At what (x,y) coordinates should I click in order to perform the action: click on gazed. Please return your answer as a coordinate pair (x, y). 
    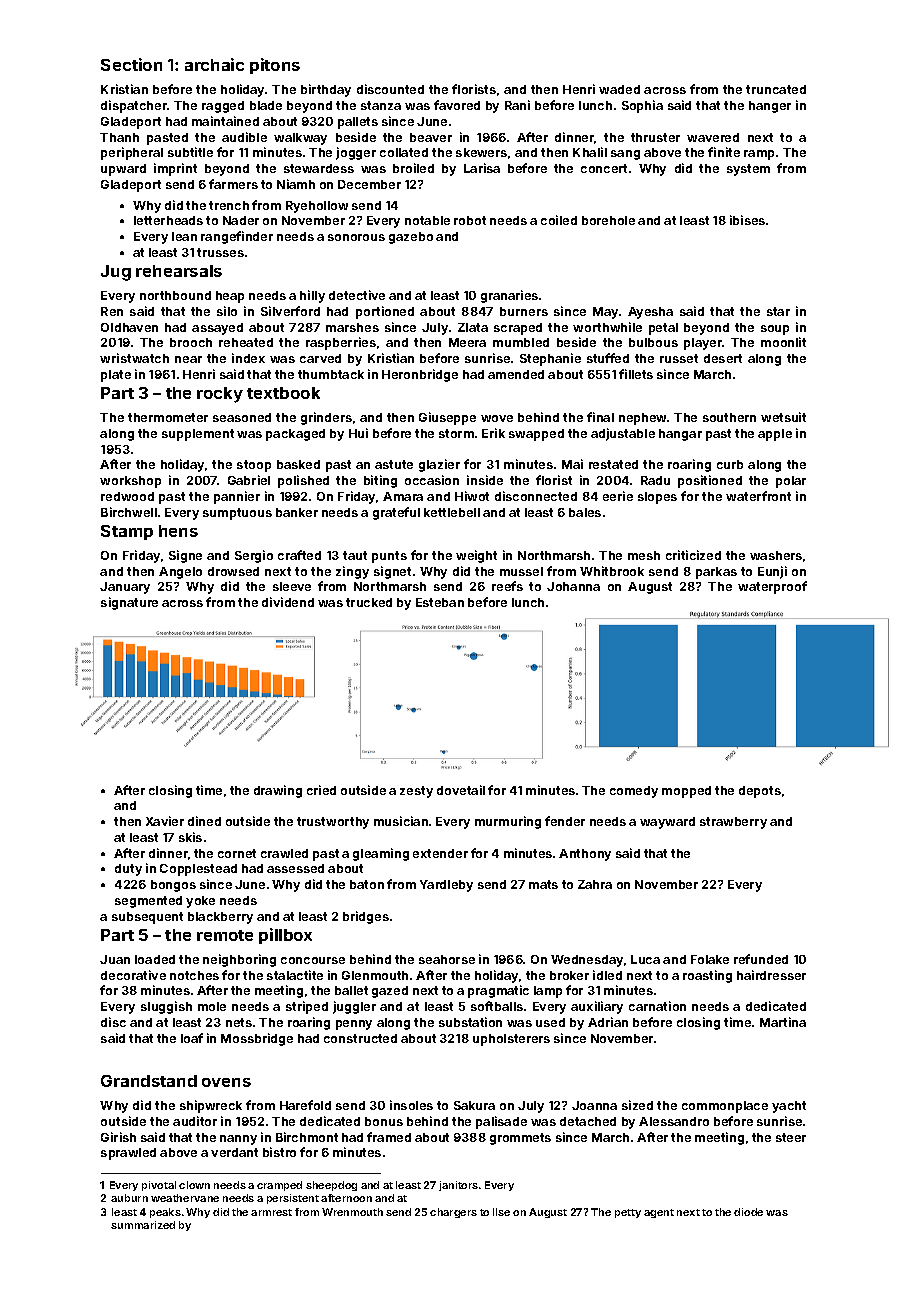
    Looking at the image, I should click on (390, 992).
